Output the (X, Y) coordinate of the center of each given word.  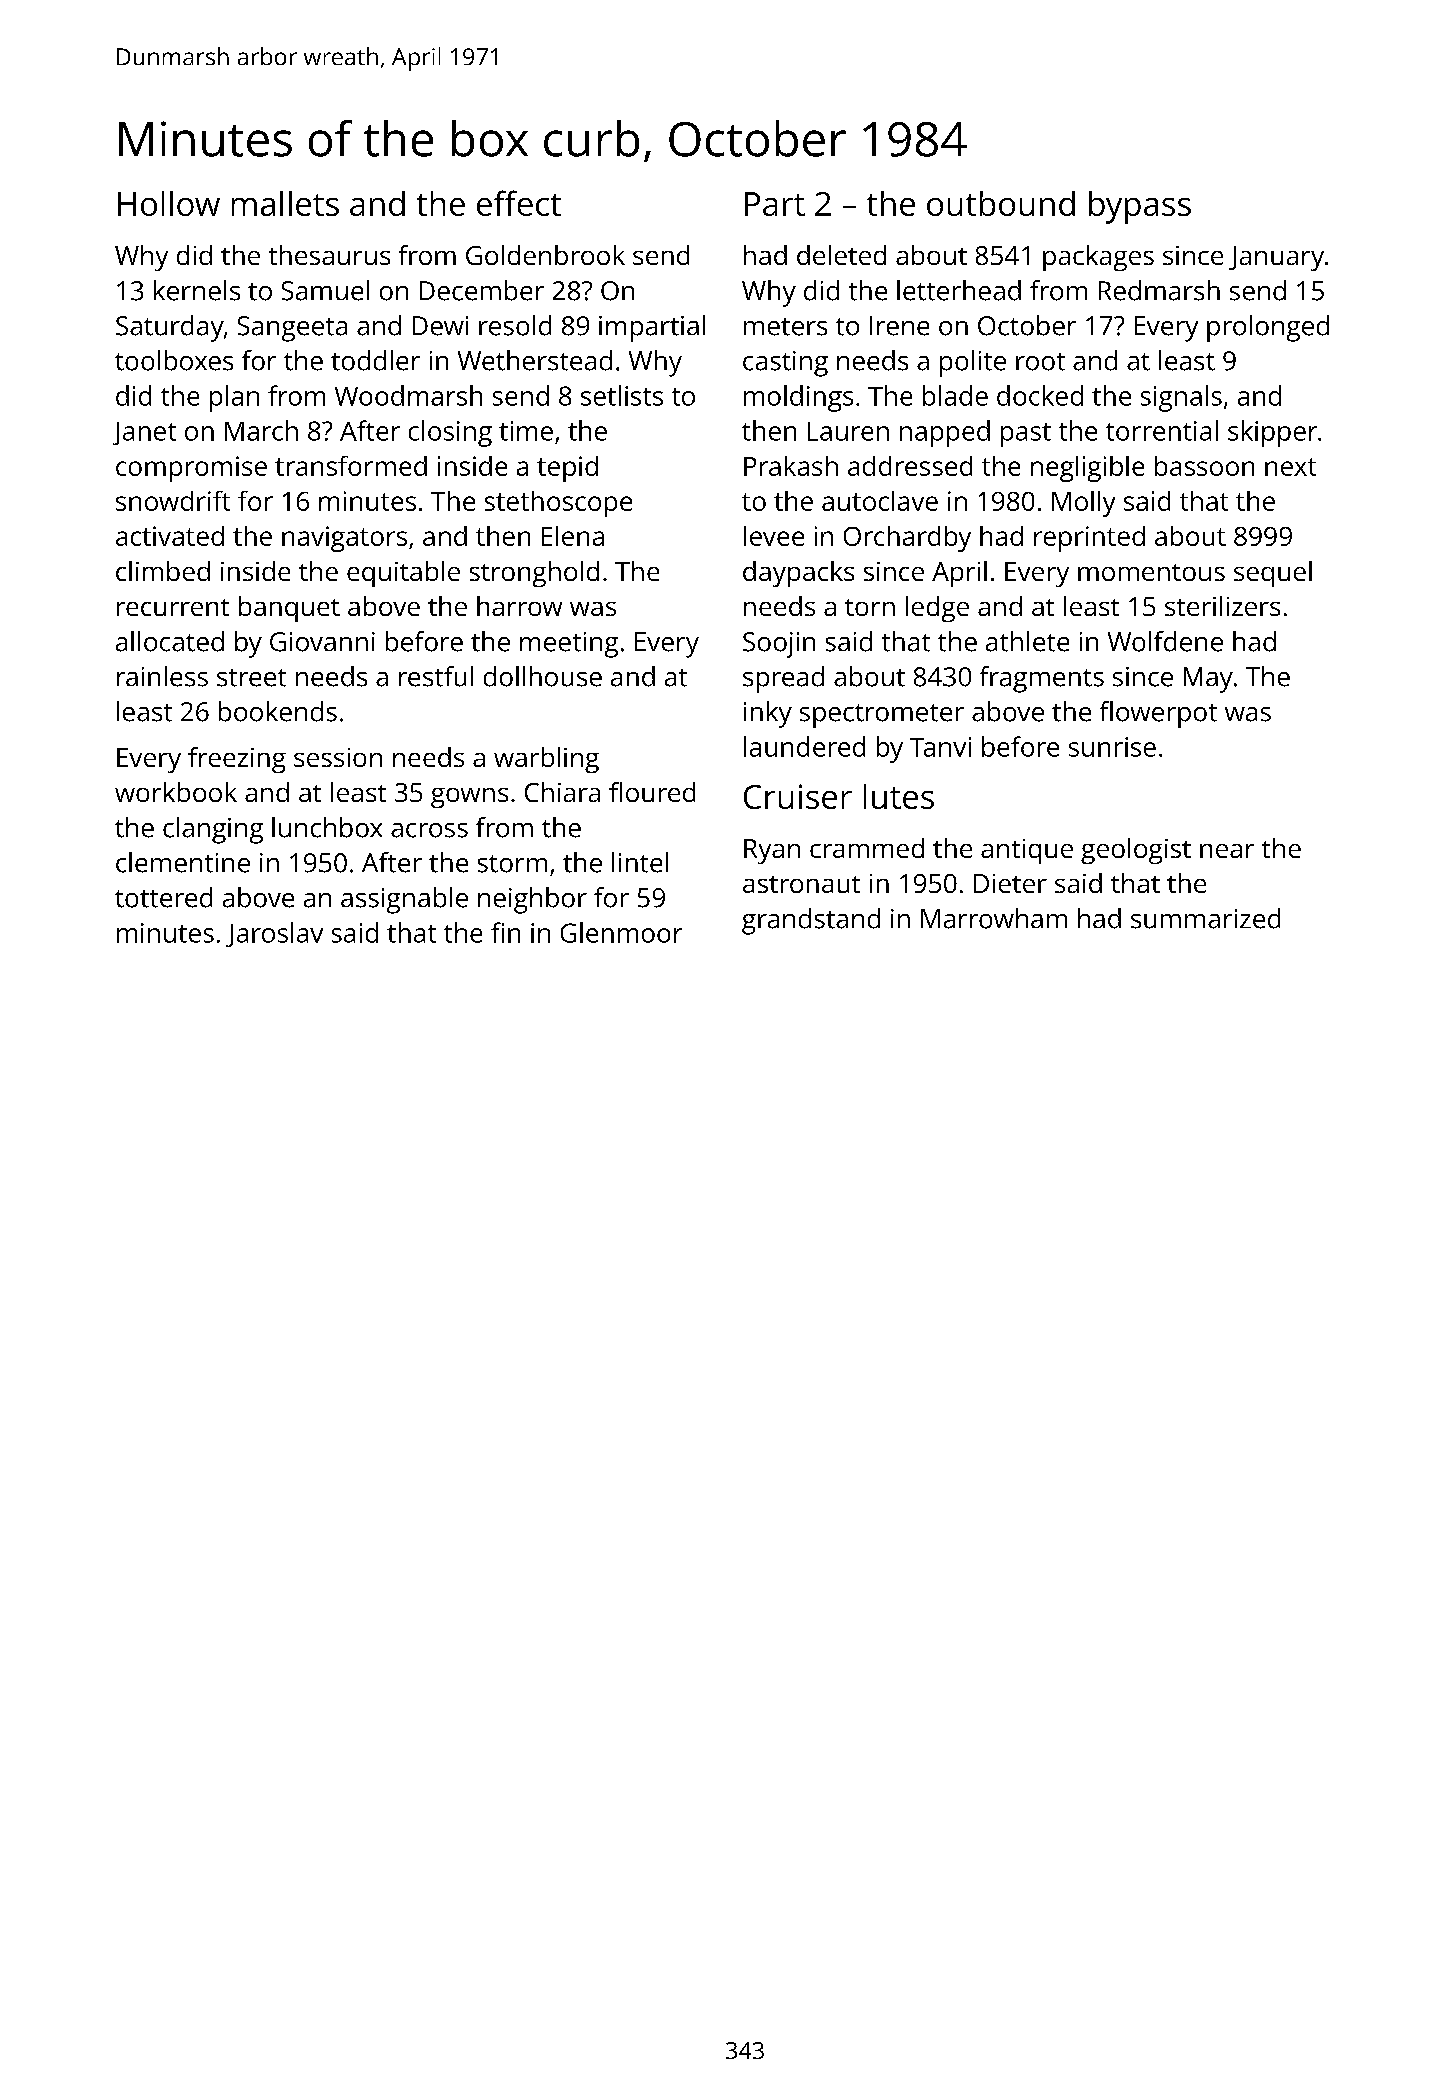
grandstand (811, 921)
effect (519, 203)
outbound (1001, 203)
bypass (1140, 207)
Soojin (779, 645)
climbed (163, 571)
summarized (1205, 918)
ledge (937, 609)
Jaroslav (274, 934)
